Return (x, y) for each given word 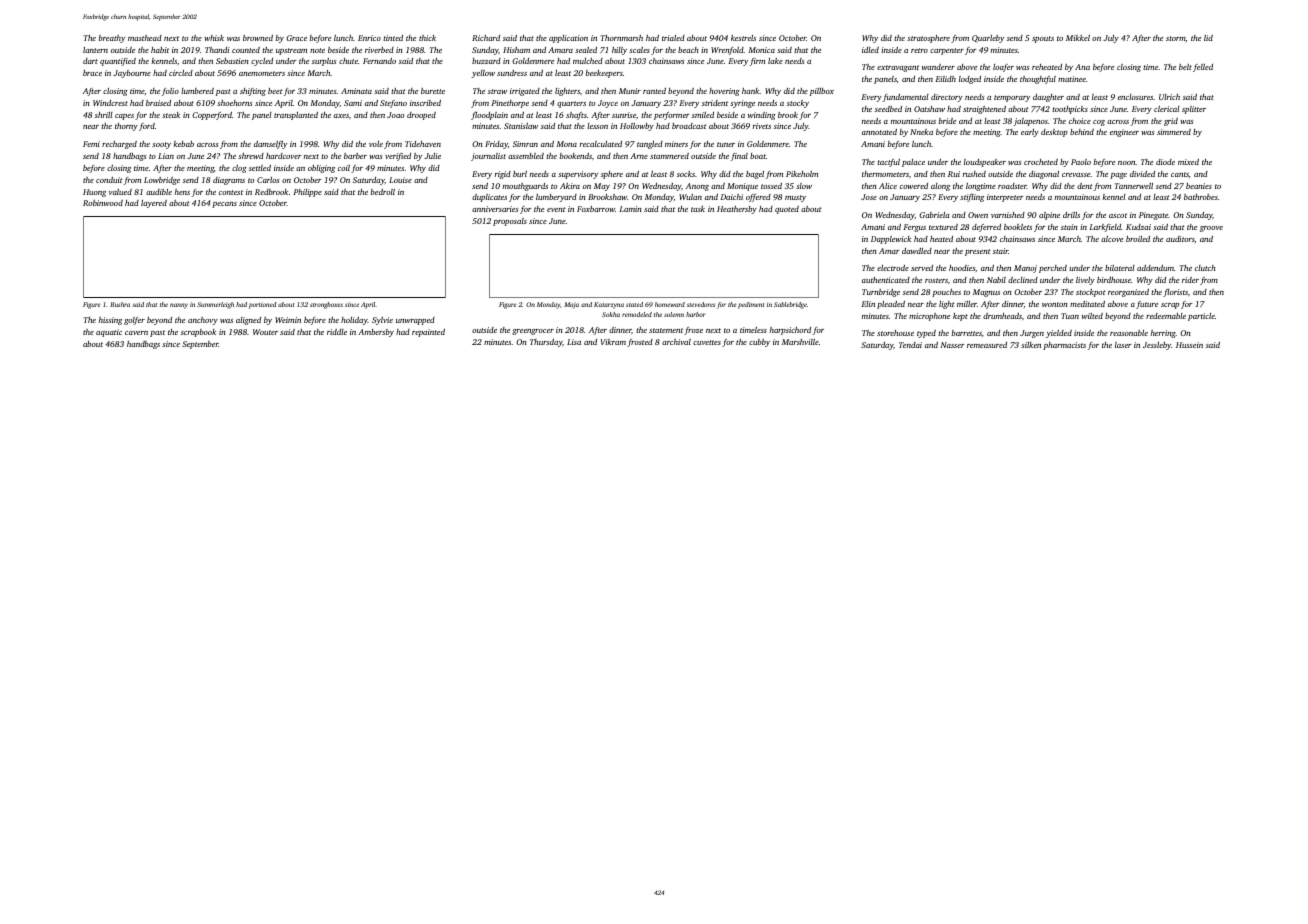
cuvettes (707, 342)
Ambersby (376, 333)
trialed (673, 38)
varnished (1008, 215)
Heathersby (737, 210)
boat (758, 156)
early (1030, 133)
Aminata (356, 91)
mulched (588, 61)
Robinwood (103, 203)
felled (1203, 68)
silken (1031, 345)
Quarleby (988, 39)
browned (258, 38)
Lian (166, 156)
